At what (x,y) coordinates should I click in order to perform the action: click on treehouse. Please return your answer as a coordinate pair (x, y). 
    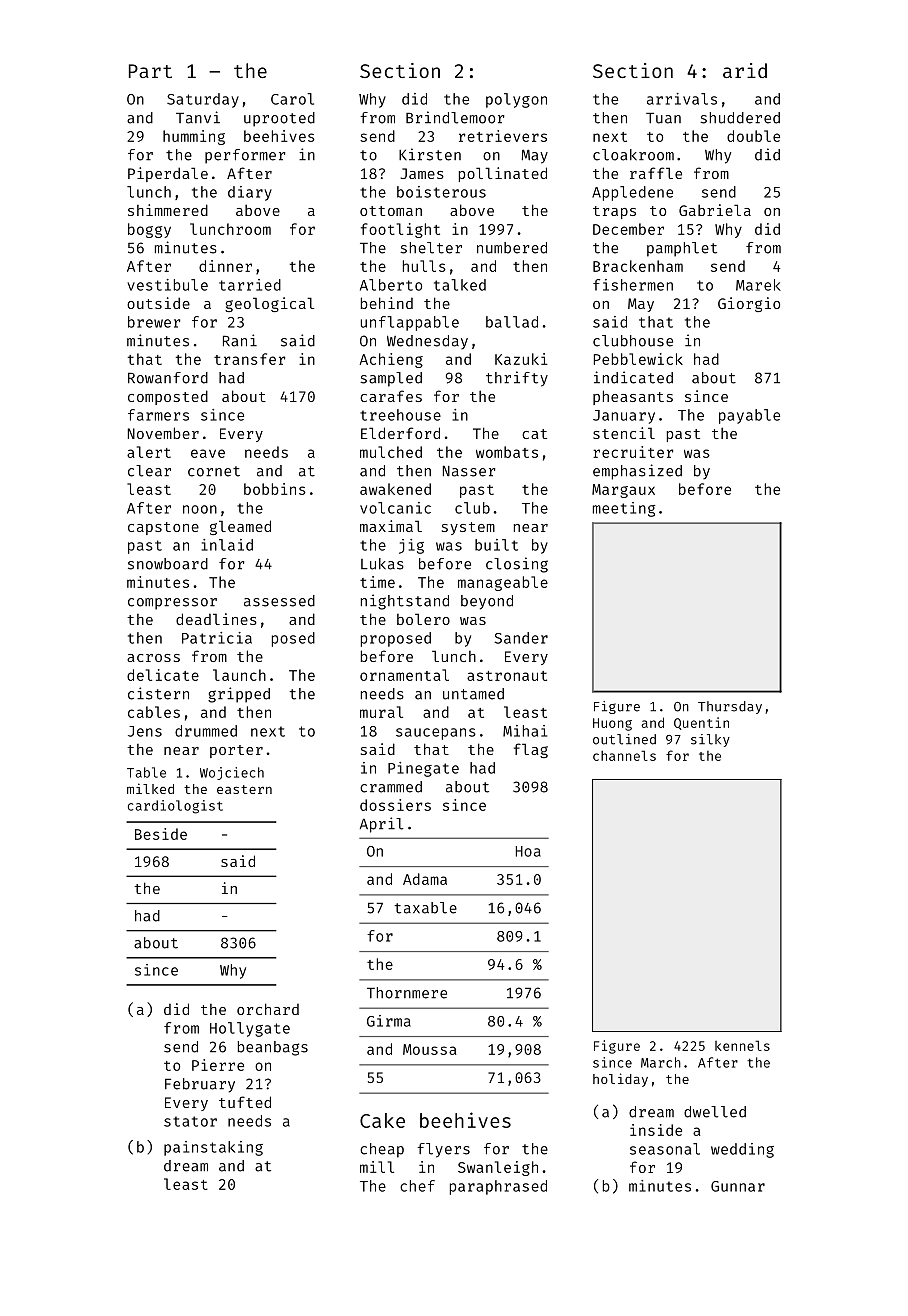
    Looking at the image, I should click on (400, 415).
